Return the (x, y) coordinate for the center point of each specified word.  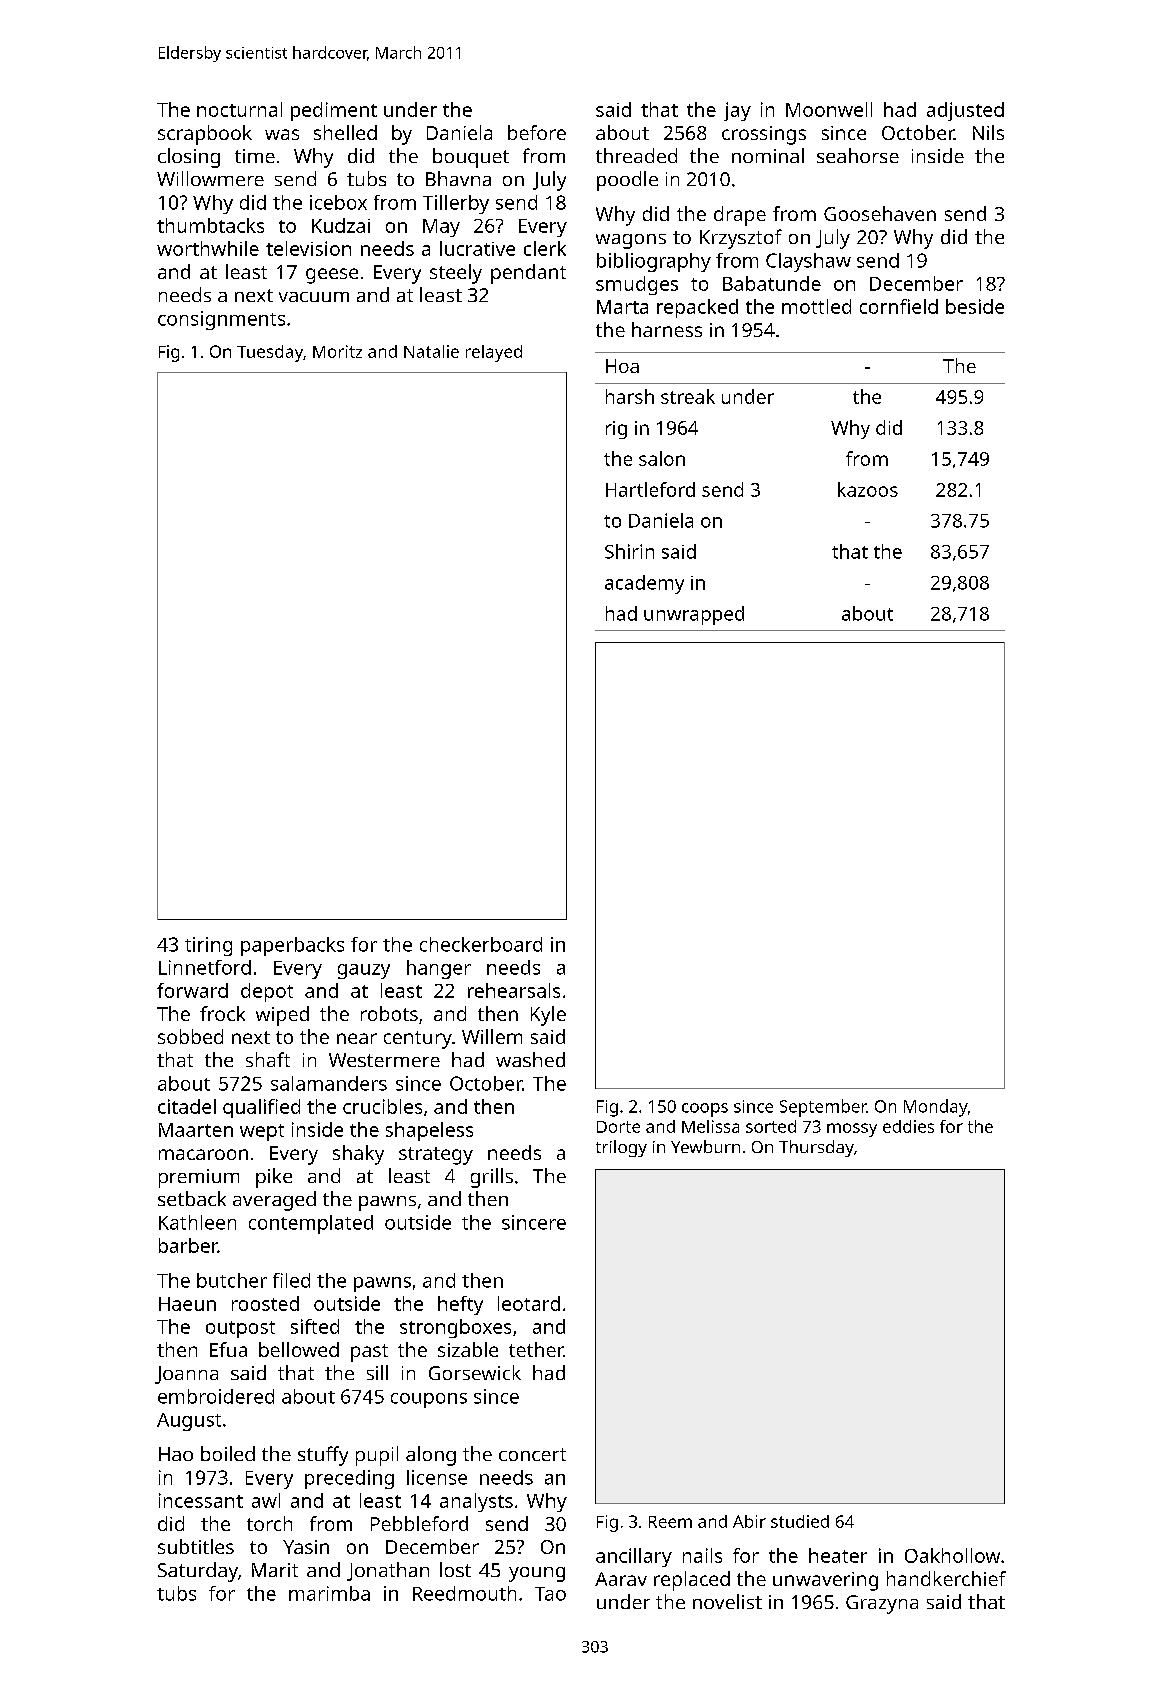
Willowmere (210, 178)
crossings (764, 135)
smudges (637, 285)
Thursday (816, 1148)
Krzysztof (741, 239)
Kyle (548, 1016)
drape (740, 216)
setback (192, 1198)
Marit (275, 1570)
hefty (460, 1305)
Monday (936, 1108)
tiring (208, 946)
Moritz (337, 351)
